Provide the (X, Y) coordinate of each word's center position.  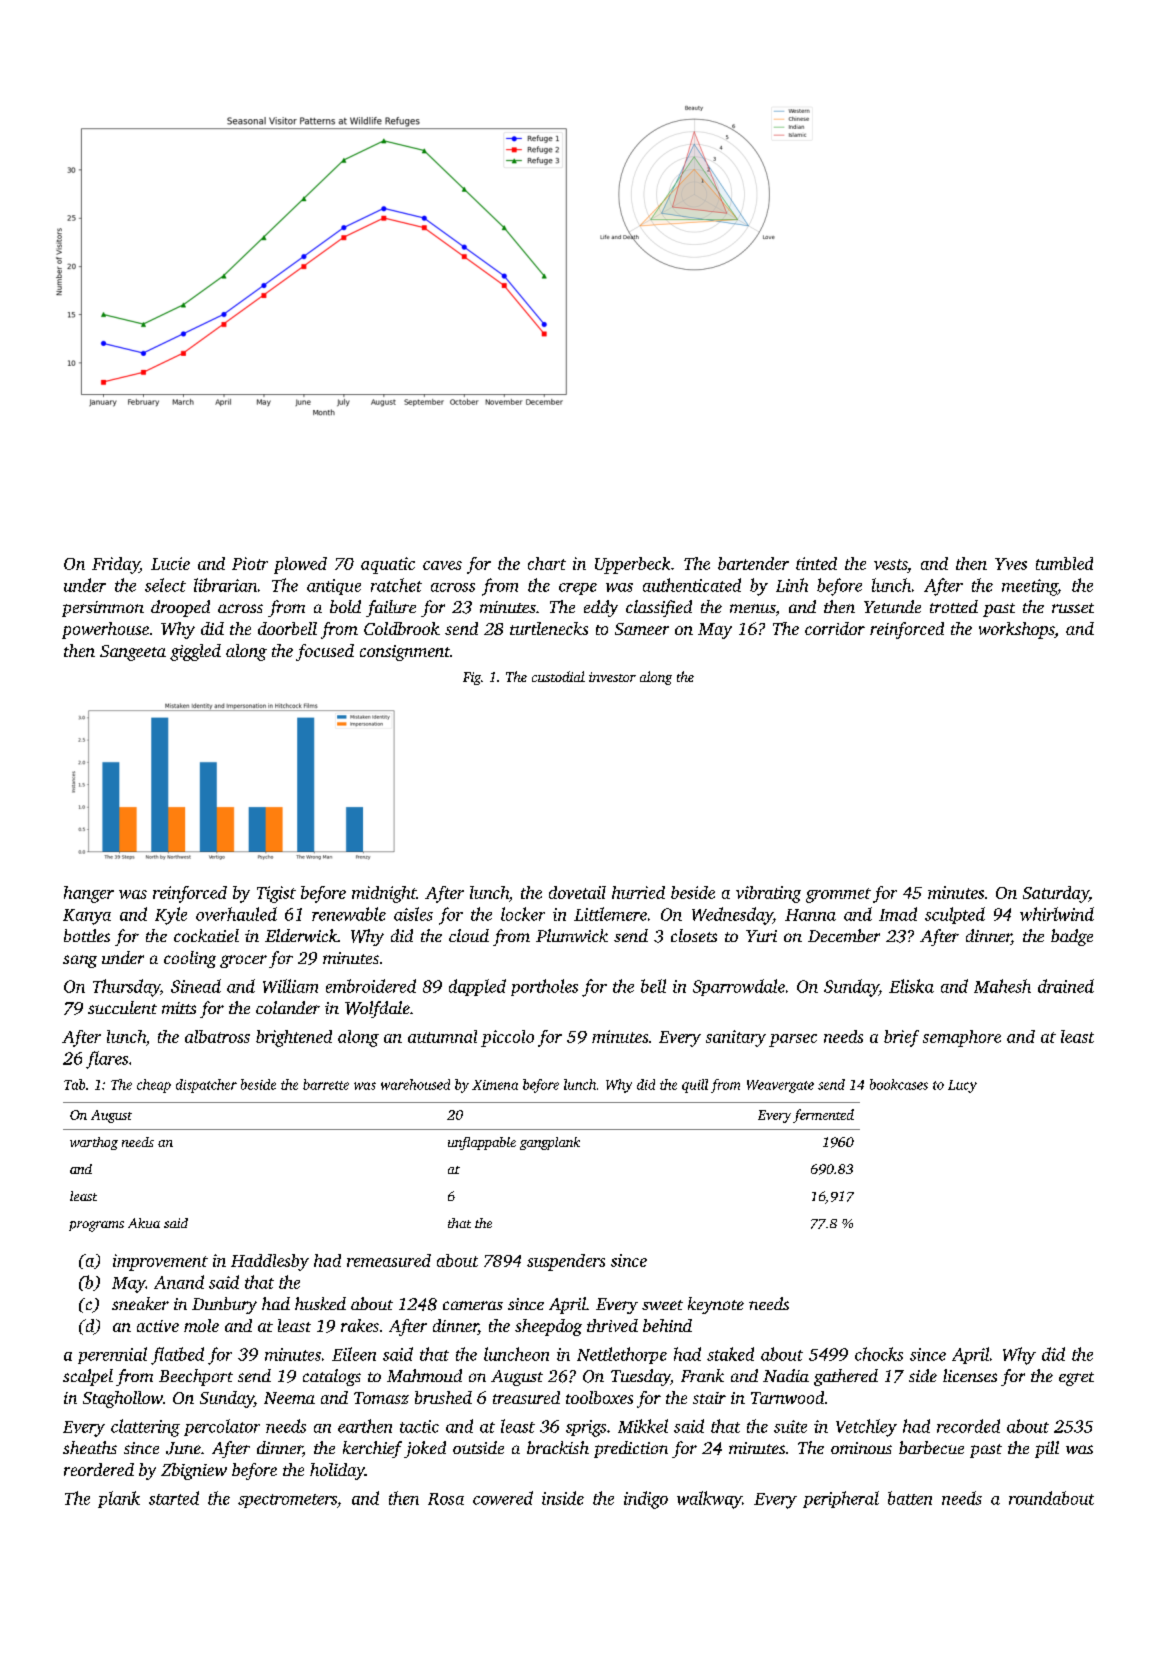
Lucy (962, 1086)
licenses (970, 1375)
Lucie (170, 563)
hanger (89, 894)
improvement (160, 1262)
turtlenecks (549, 628)
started (174, 1498)
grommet (838, 895)
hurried (638, 892)
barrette (326, 1084)
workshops (1016, 630)
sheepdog (548, 1327)
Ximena (495, 1085)
